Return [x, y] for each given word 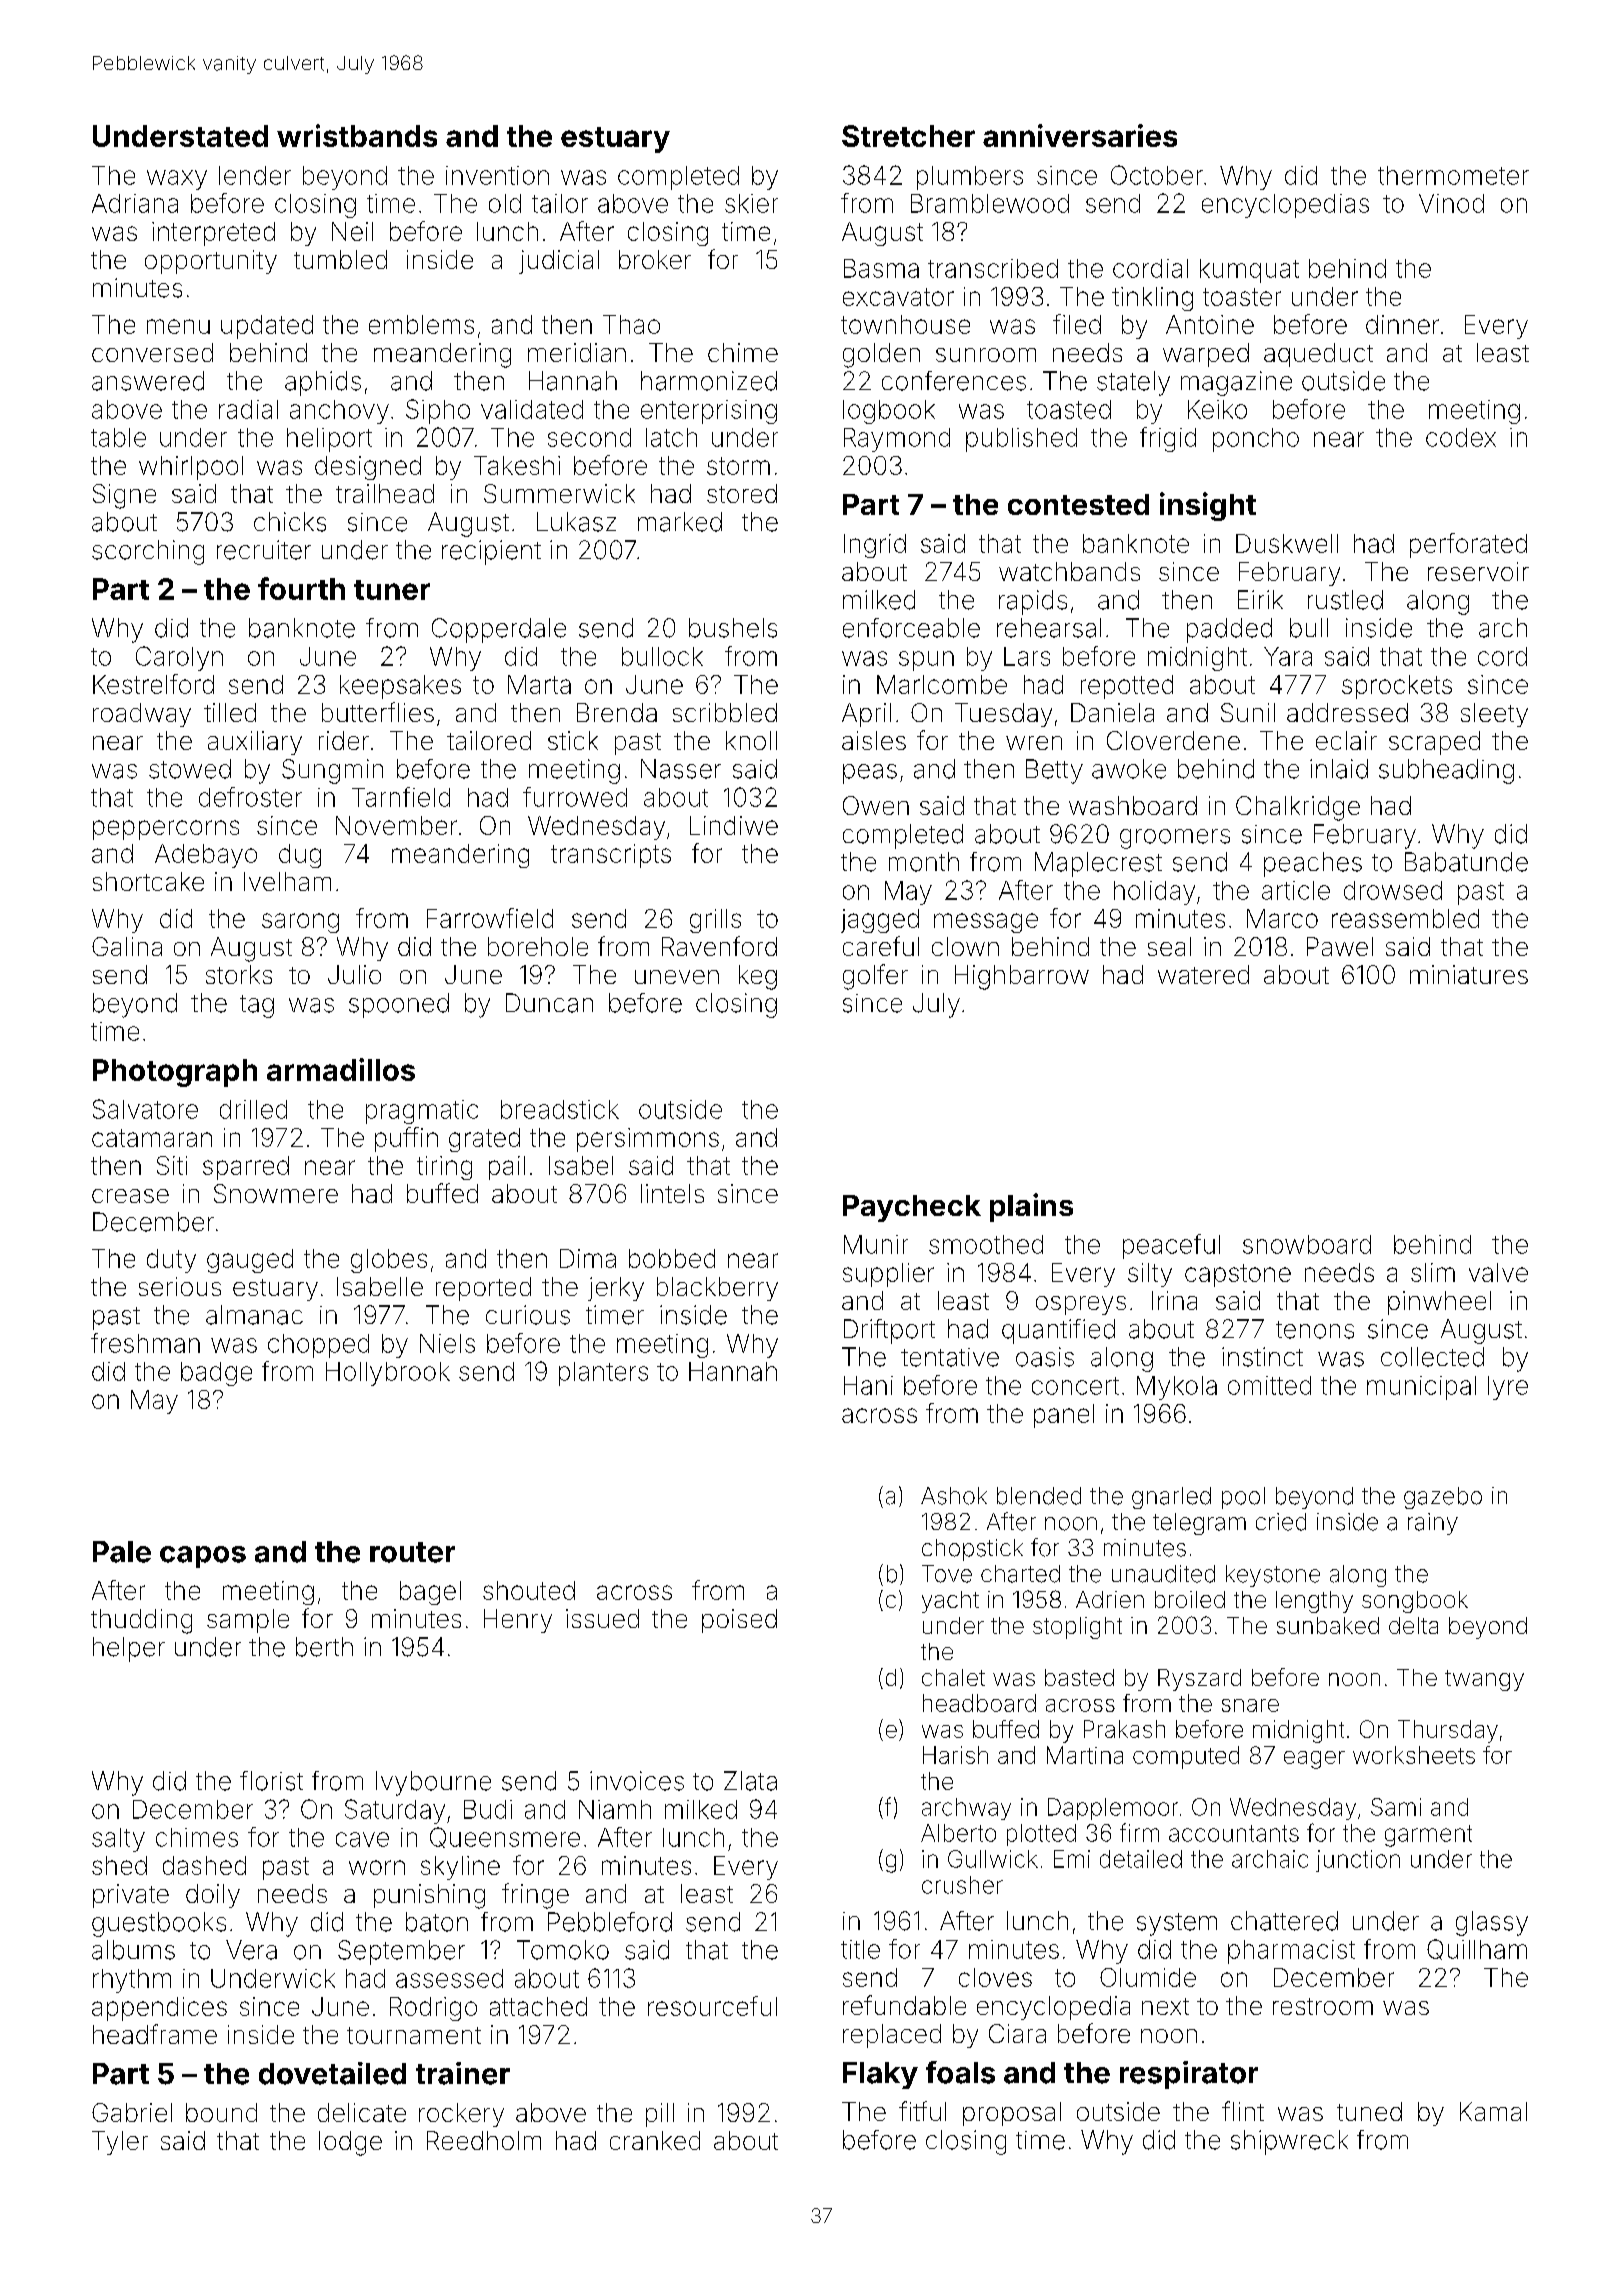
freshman [145, 1343]
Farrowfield [490, 918]
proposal [1012, 2114]
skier [751, 203]
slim [1433, 1272]
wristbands [357, 135]
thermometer [1453, 175]
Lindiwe [734, 825]
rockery [461, 2115]
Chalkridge [1298, 808]
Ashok [954, 1496]
